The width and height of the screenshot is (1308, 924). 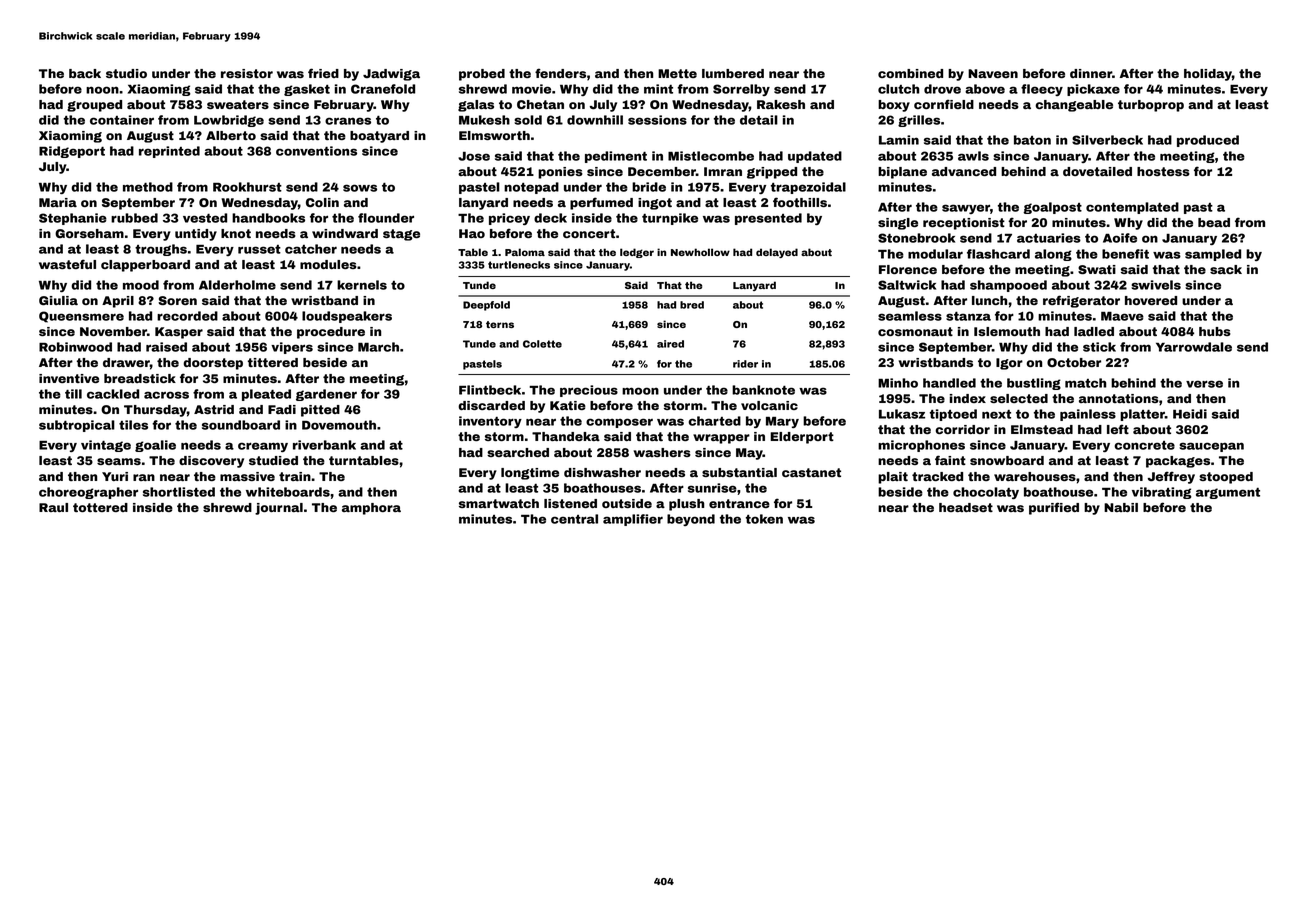 I want to click on hostess, so click(x=1163, y=171).
